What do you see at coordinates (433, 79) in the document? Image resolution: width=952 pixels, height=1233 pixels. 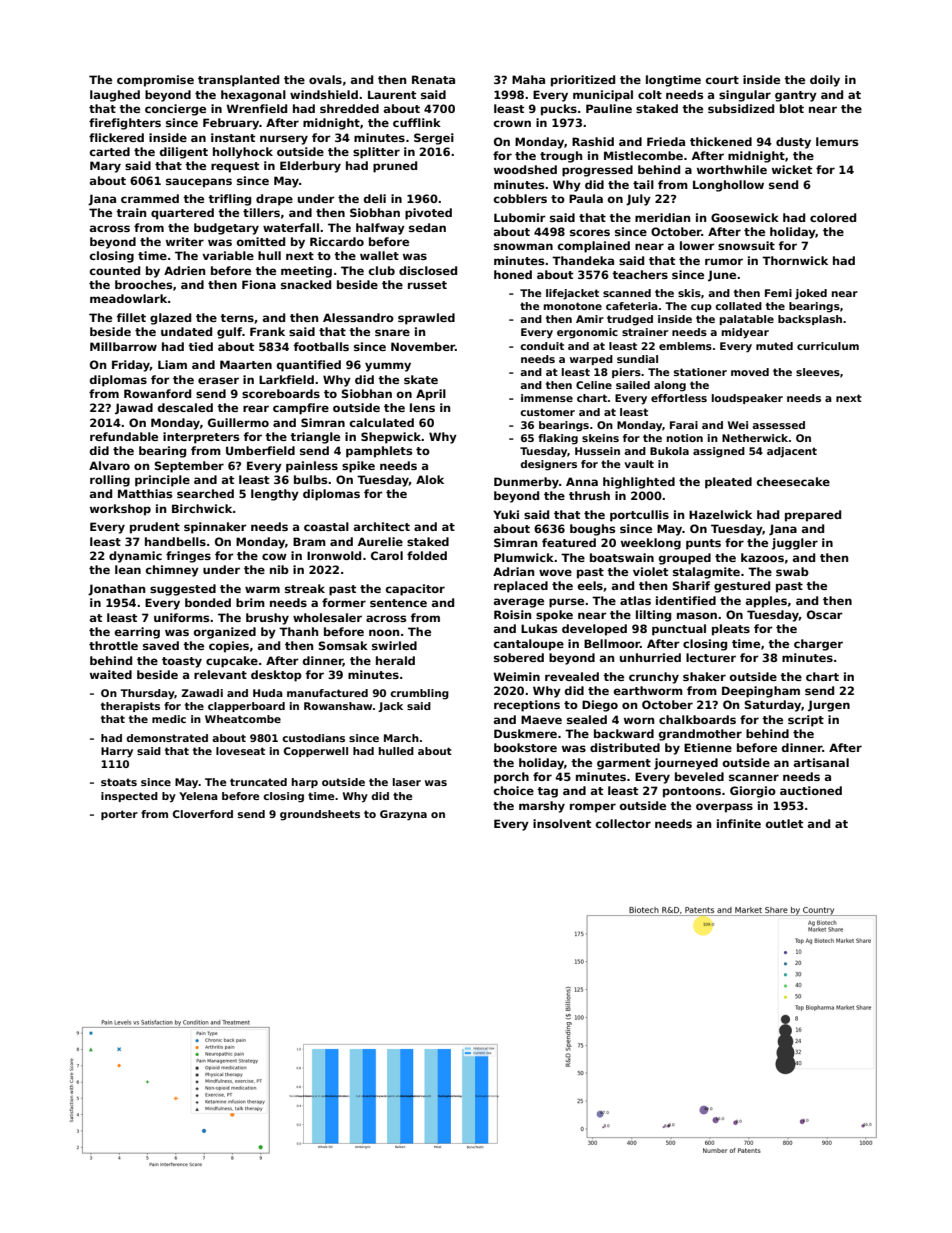 I see `Renata` at bounding box center [433, 79].
